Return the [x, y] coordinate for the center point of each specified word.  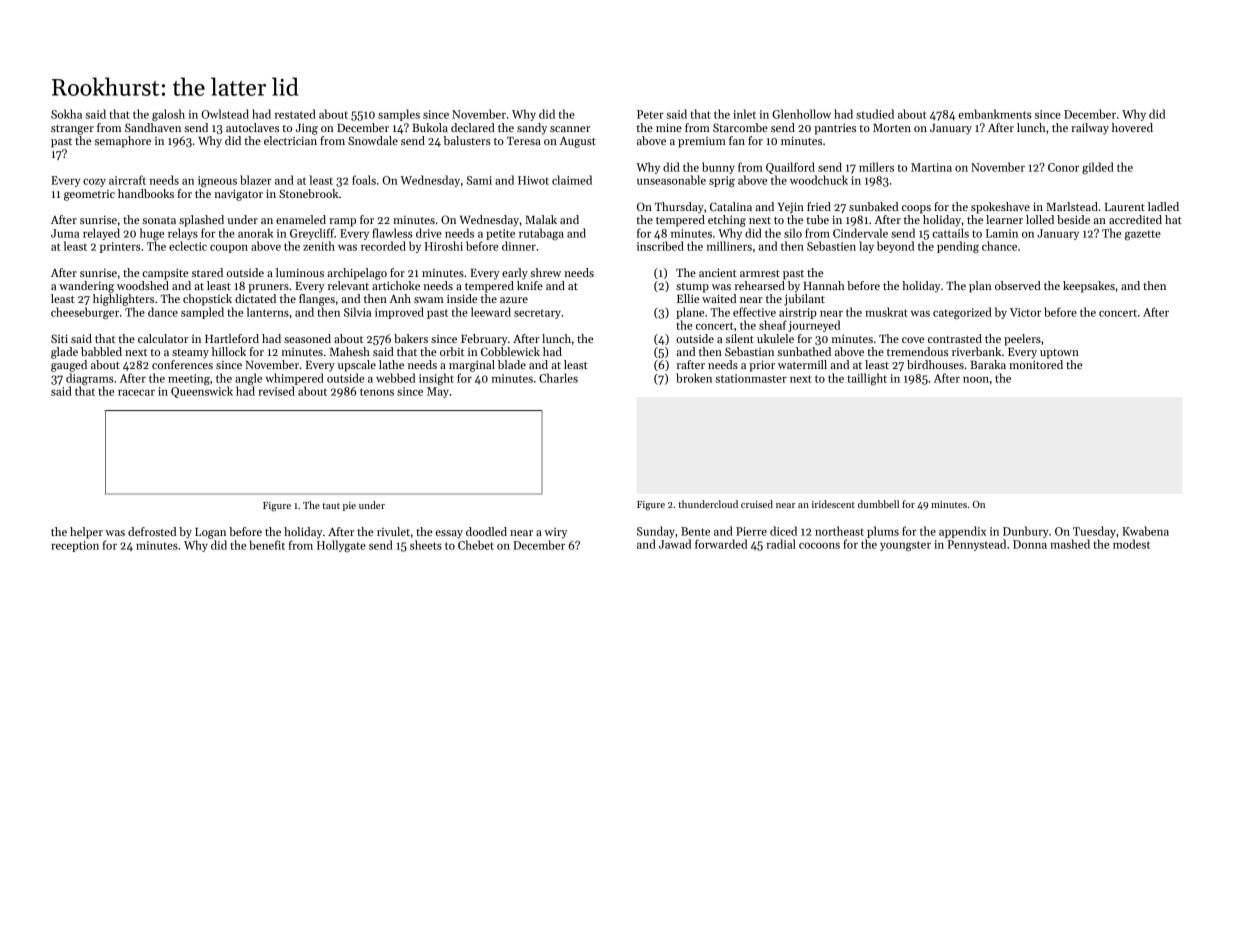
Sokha [66, 114]
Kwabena [1145, 531]
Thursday [679, 208]
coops [916, 209]
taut [331, 506]
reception [75, 546]
